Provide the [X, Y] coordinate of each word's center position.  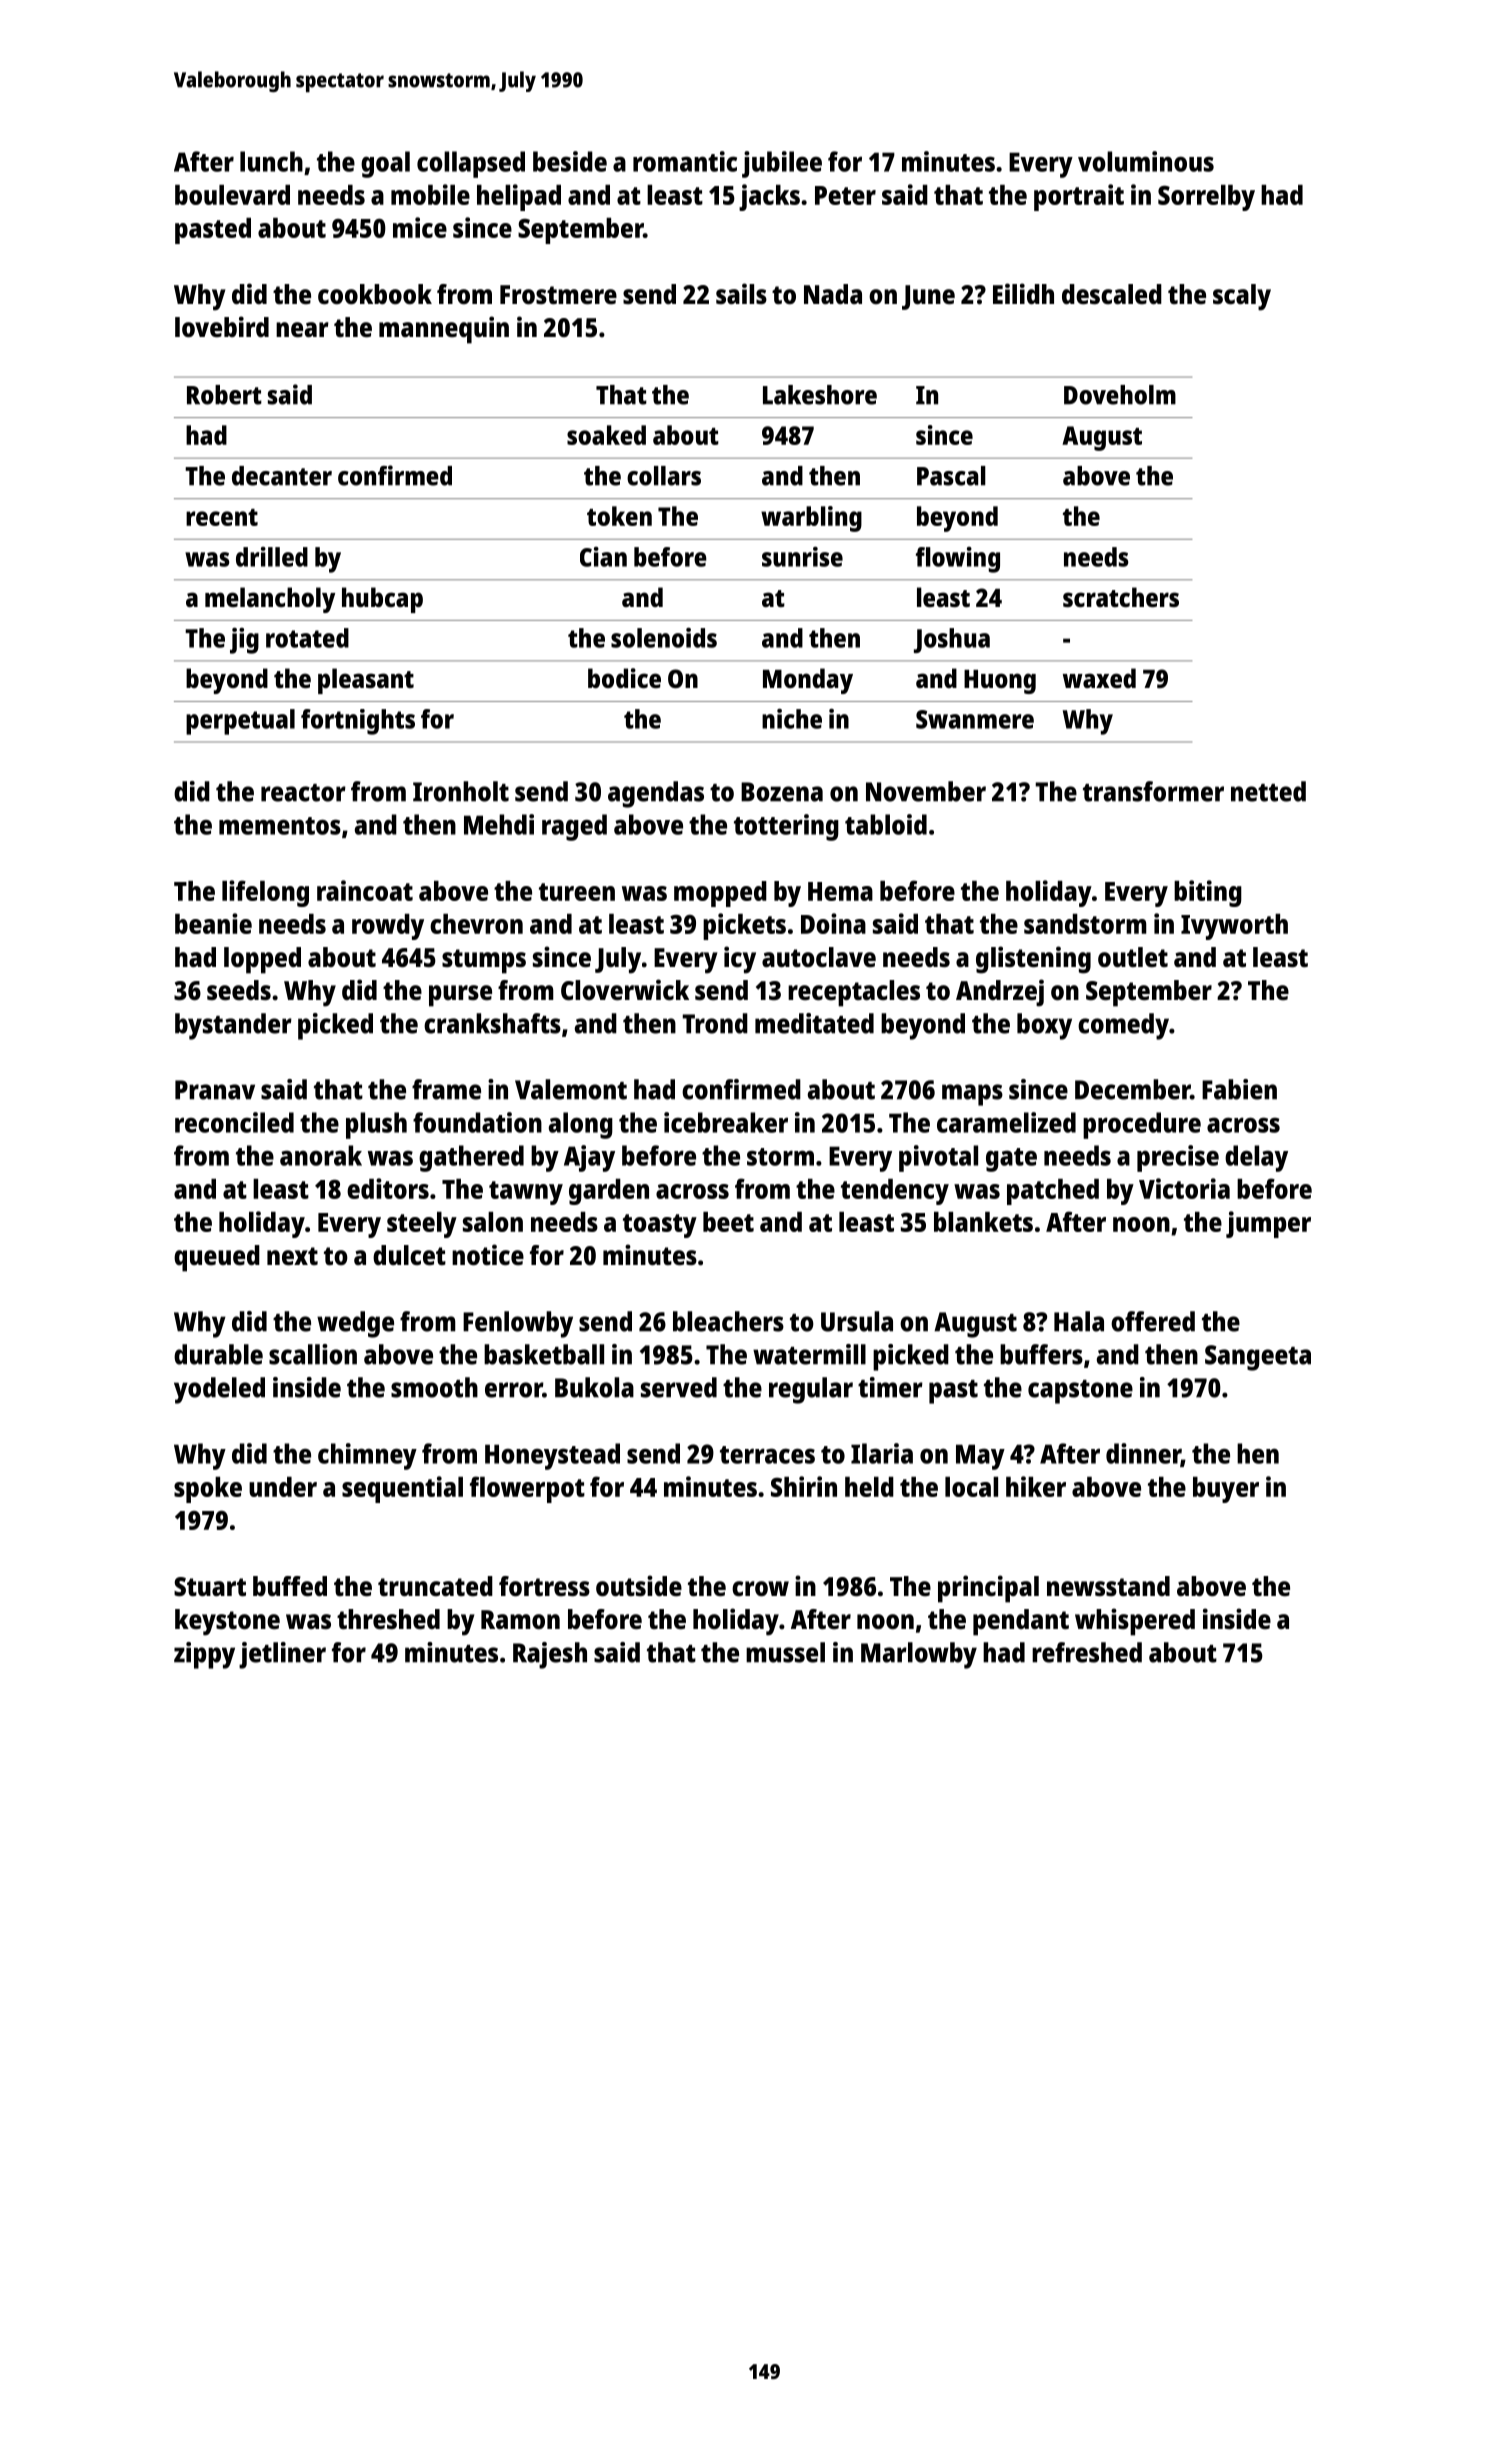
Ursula [857, 1321]
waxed [1099, 678]
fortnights [358, 722]
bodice [624, 678]
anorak [321, 1155]
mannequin [444, 330]
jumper [1268, 1224]
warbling [811, 519]
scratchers [1121, 597]
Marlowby [919, 1655]
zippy [204, 1655]
